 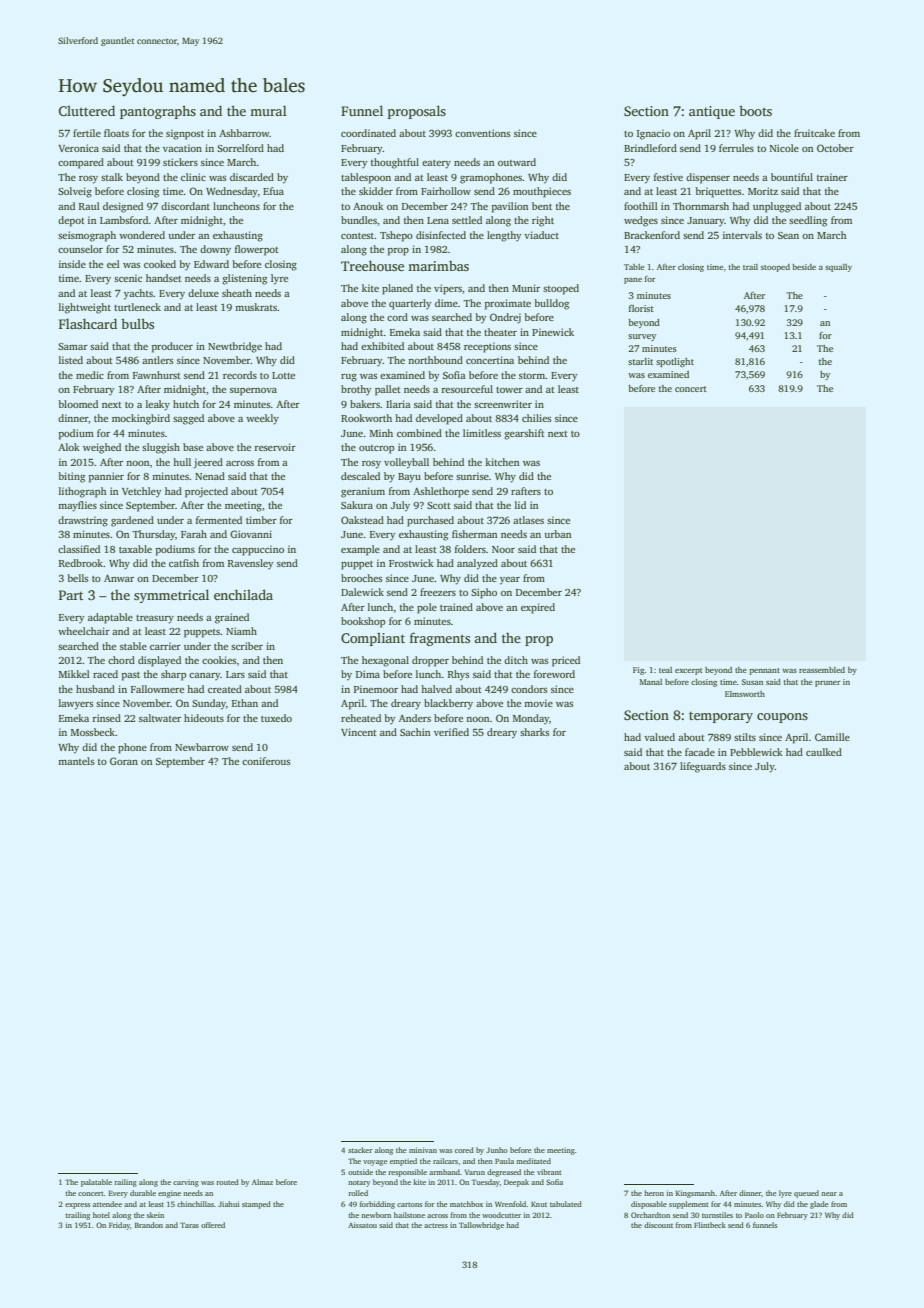 What do you see at coordinates (824, 752) in the document?
I see `caulked` at bounding box center [824, 752].
